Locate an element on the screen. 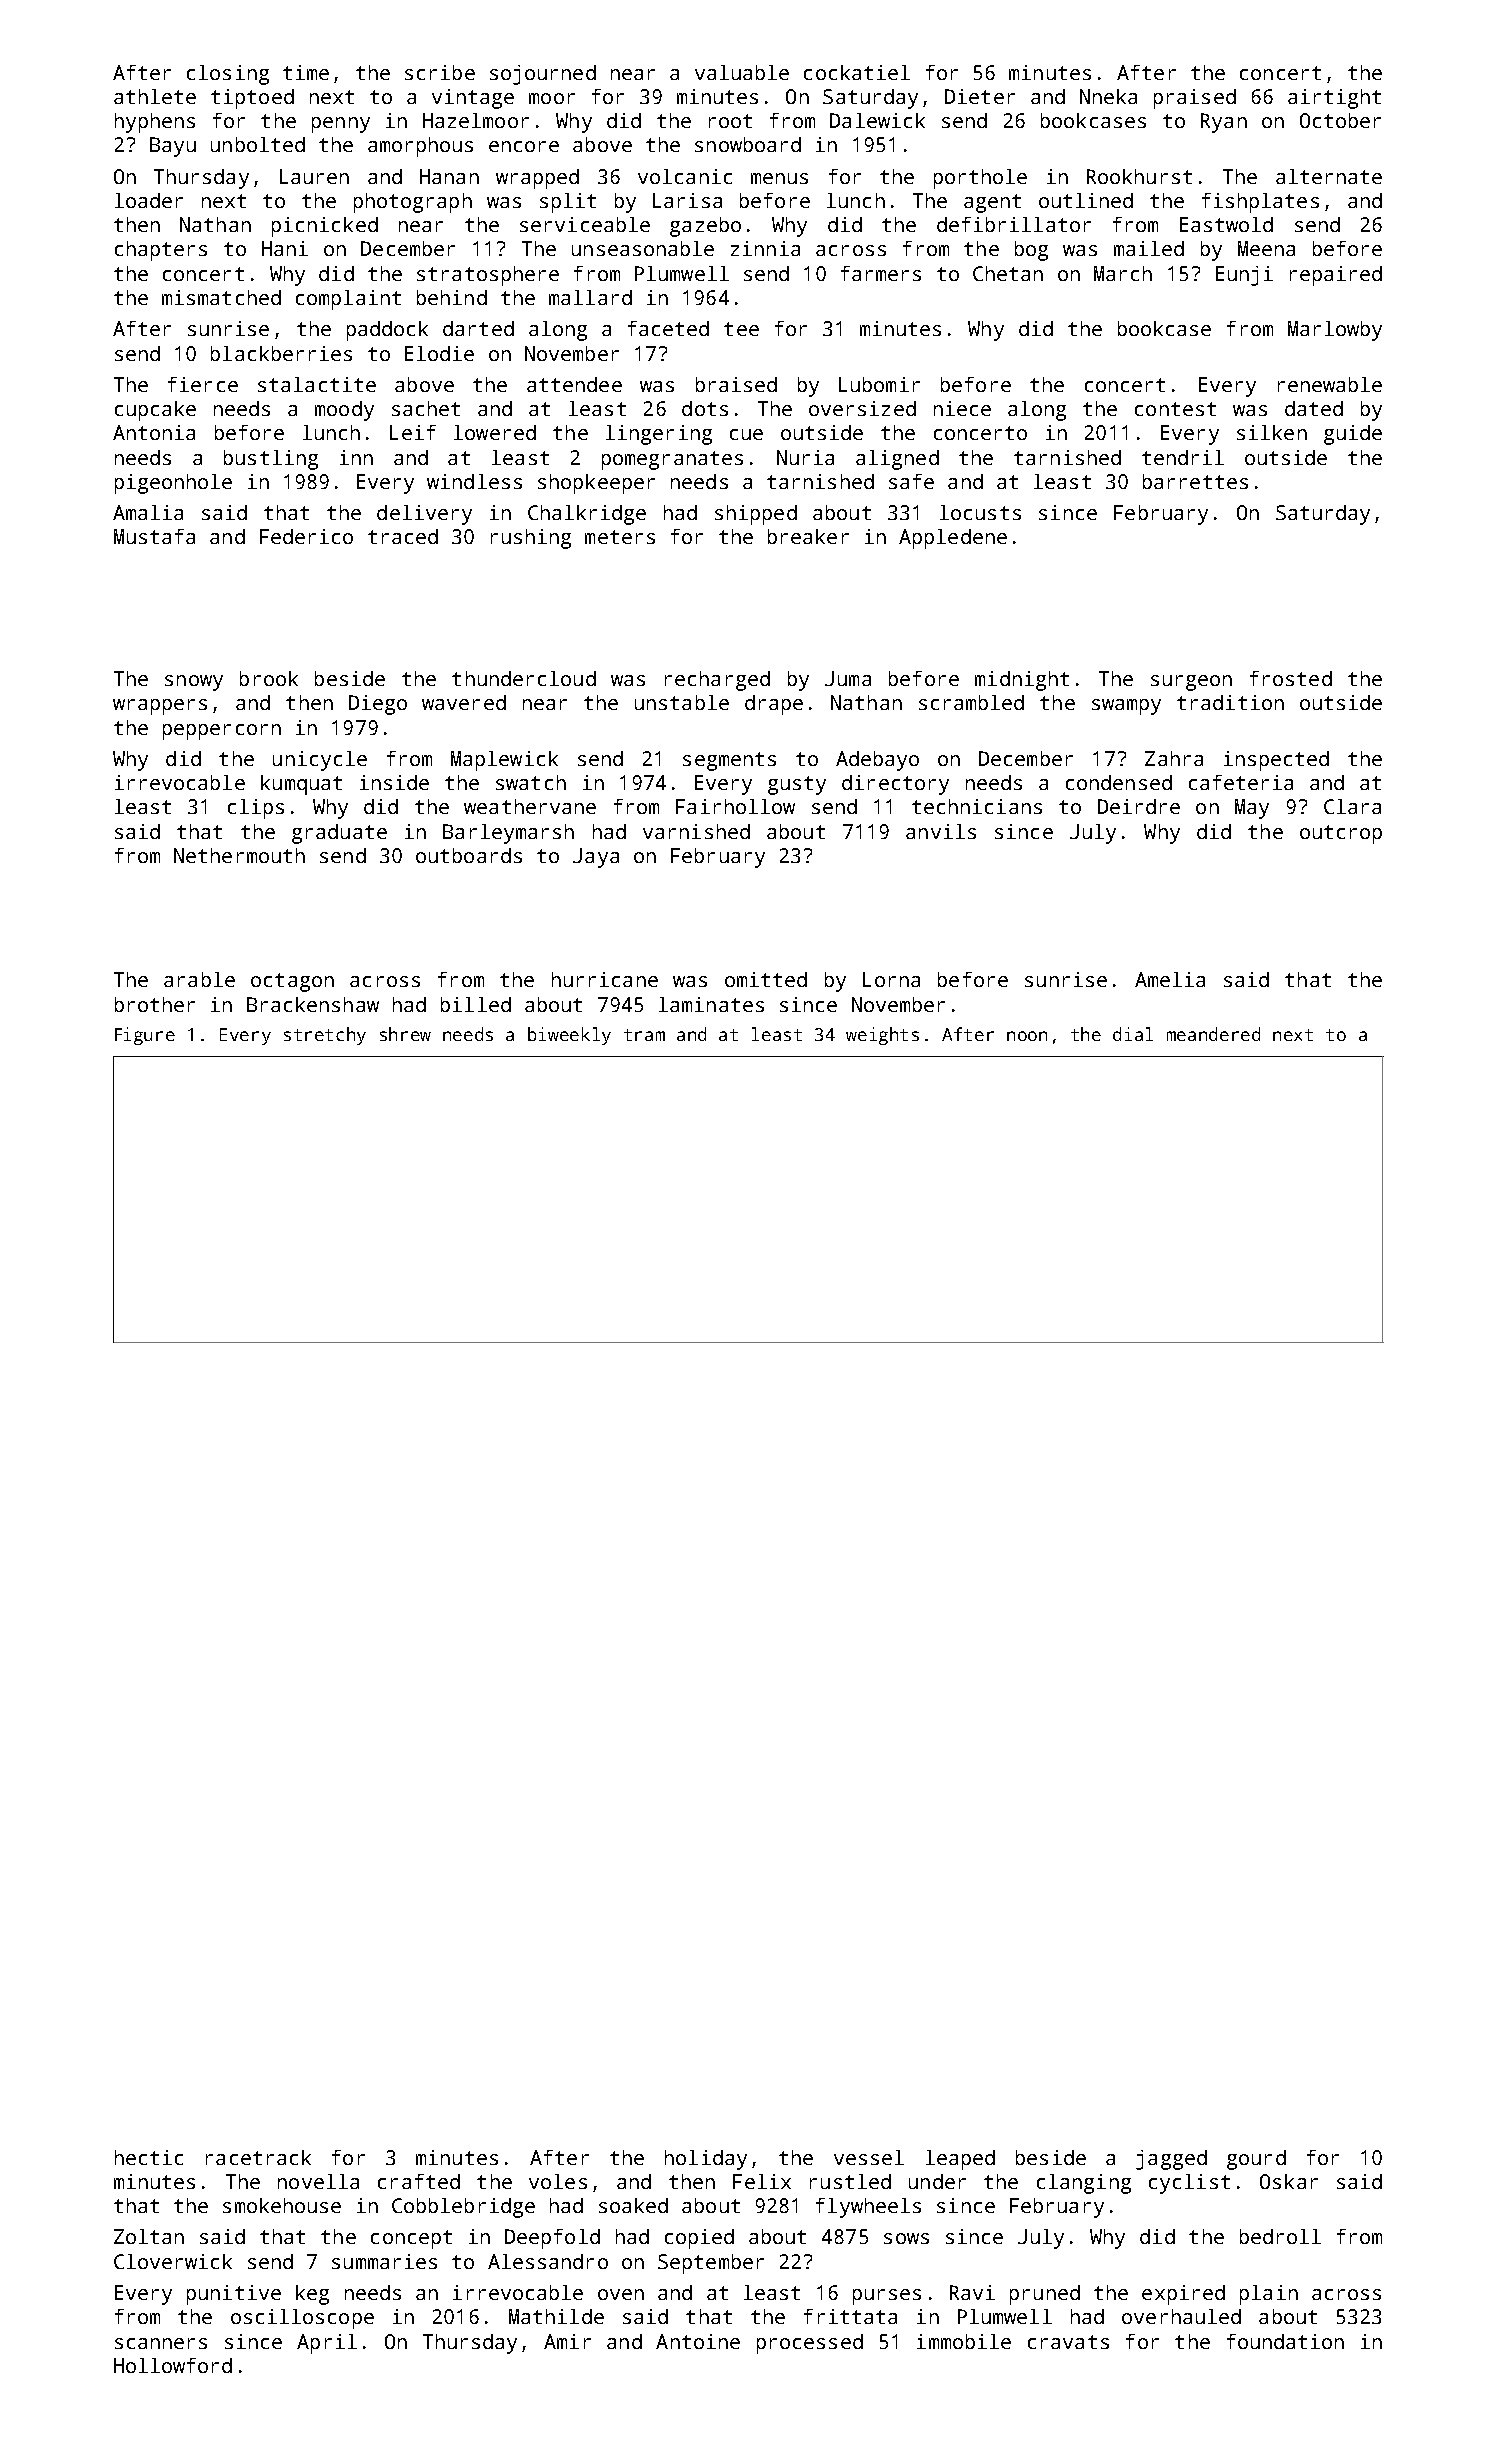  athlete is located at coordinates (155, 96).
